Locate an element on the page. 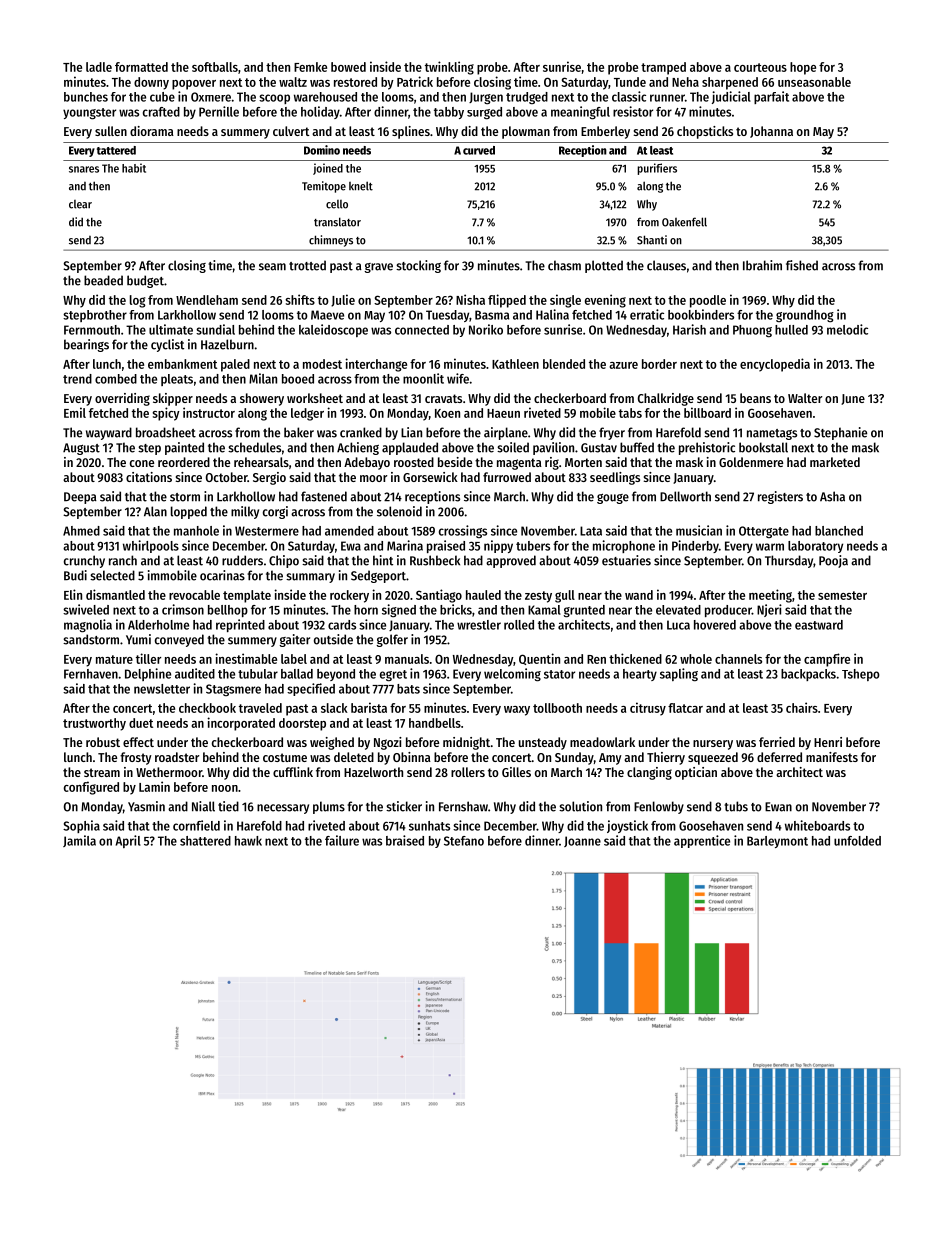 The width and height of the document is (952, 1233). unseasonable is located at coordinates (814, 82).
